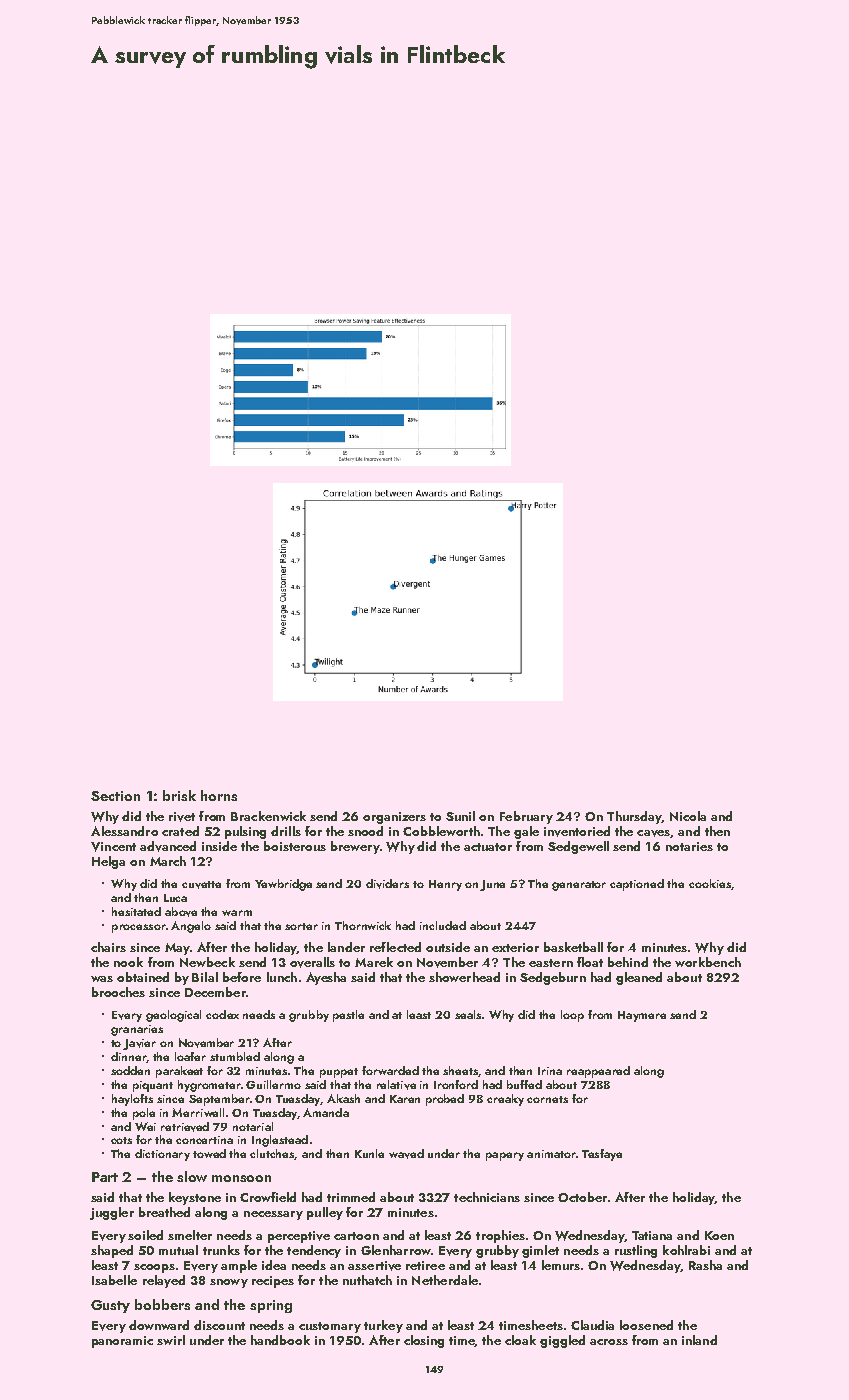 The image size is (849, 1400). I want to click on lander, so click(346, 947).
